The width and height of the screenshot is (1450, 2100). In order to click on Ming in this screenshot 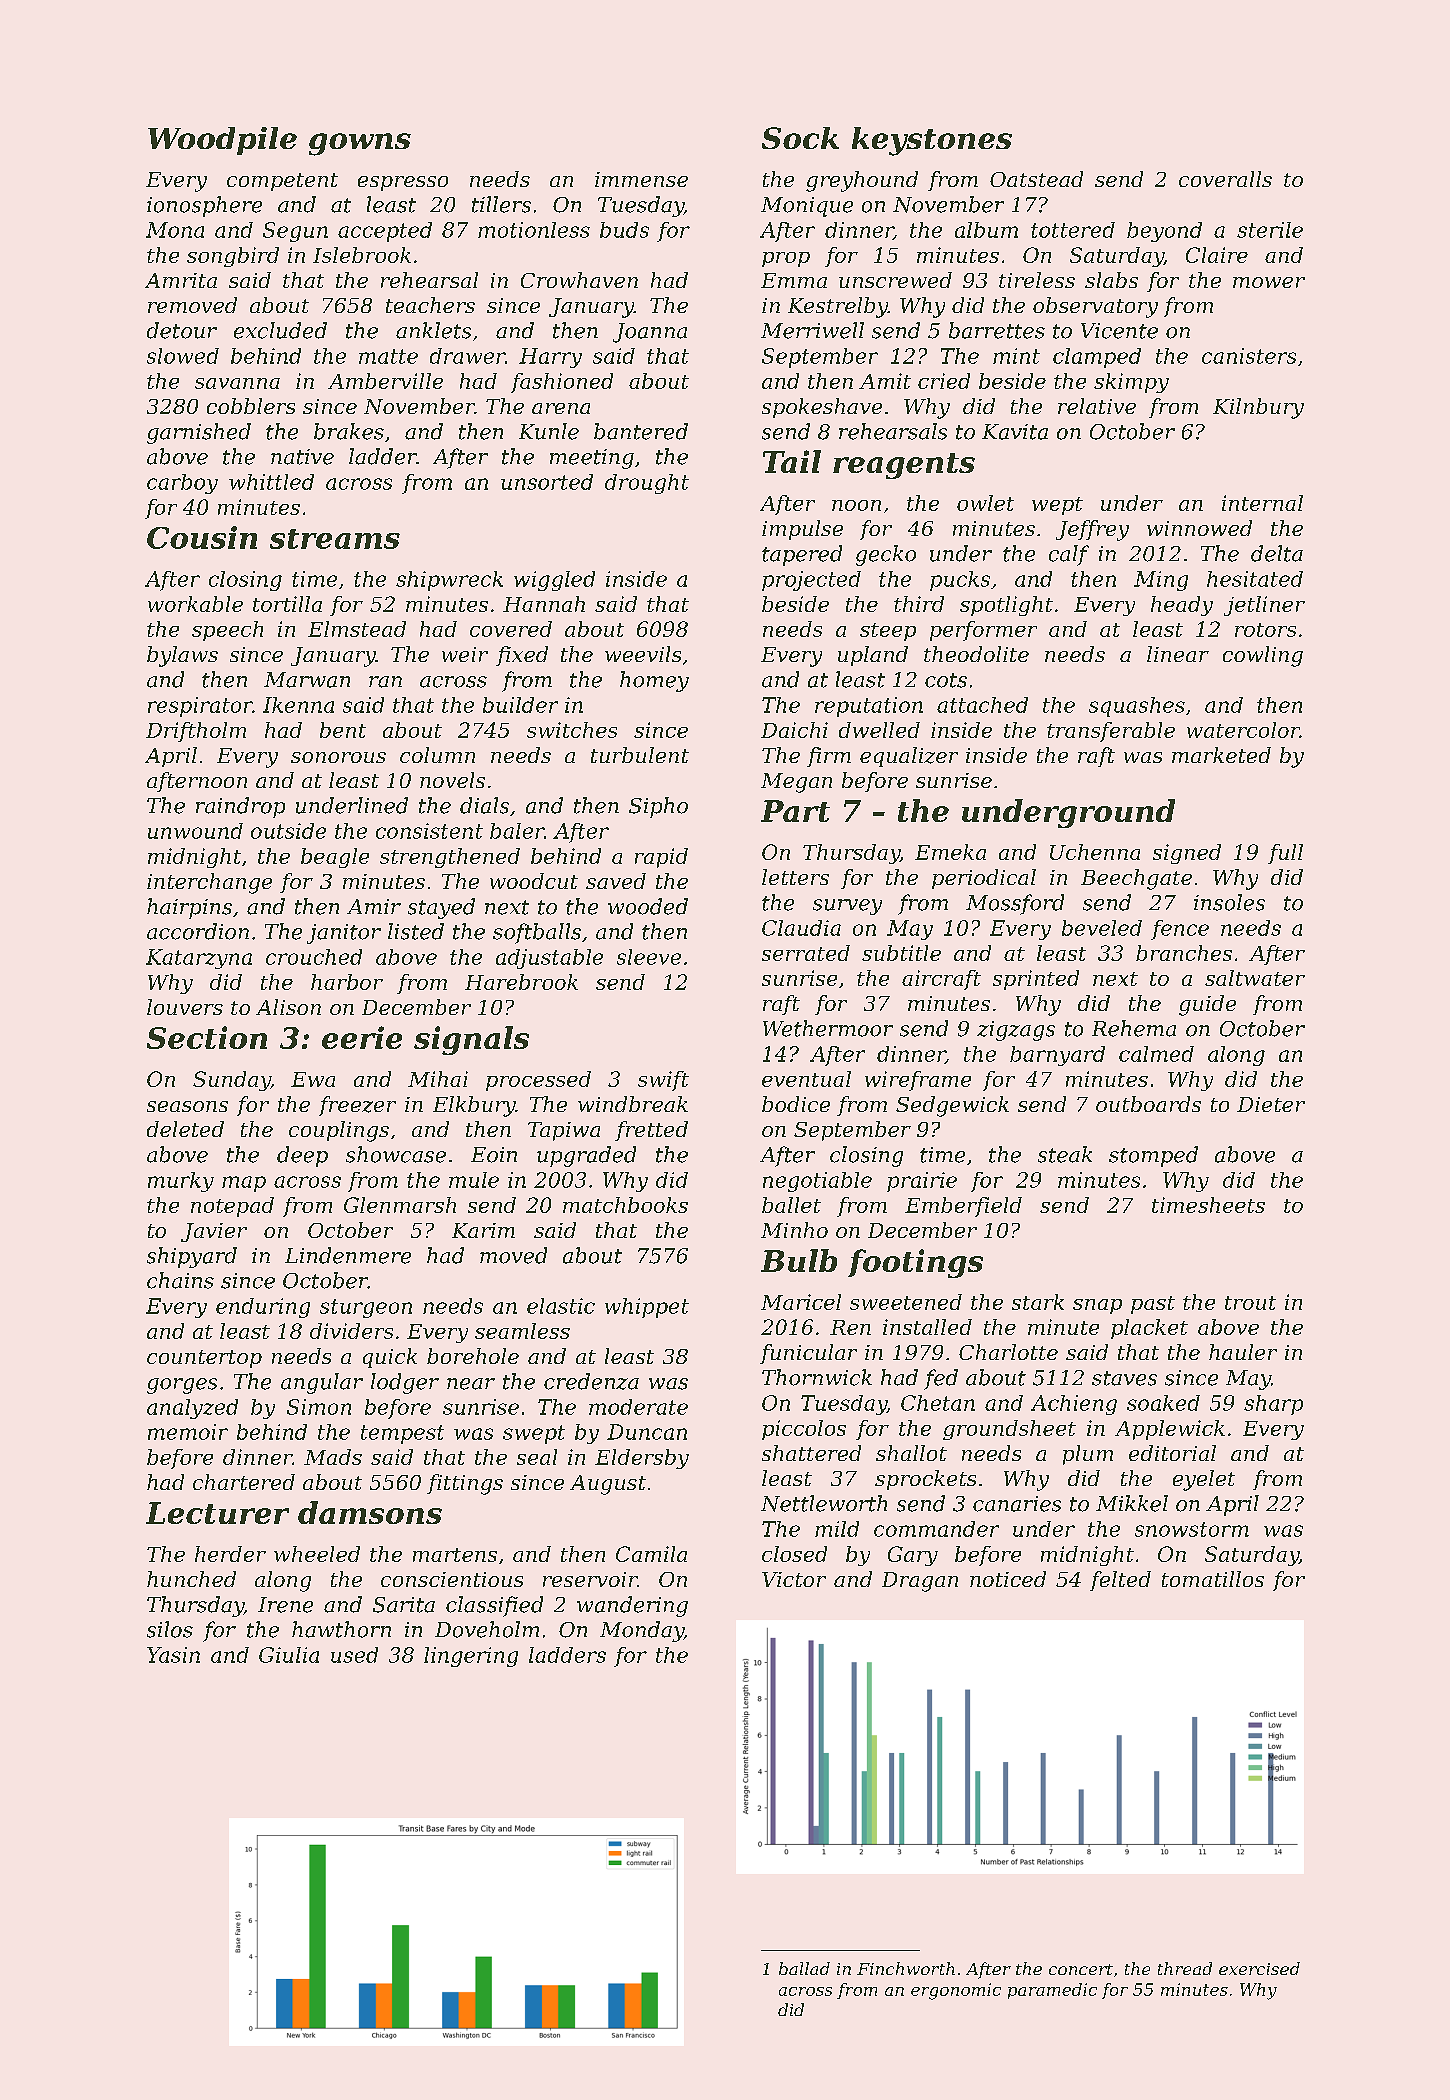, I will do `click(1161, 581)`.
